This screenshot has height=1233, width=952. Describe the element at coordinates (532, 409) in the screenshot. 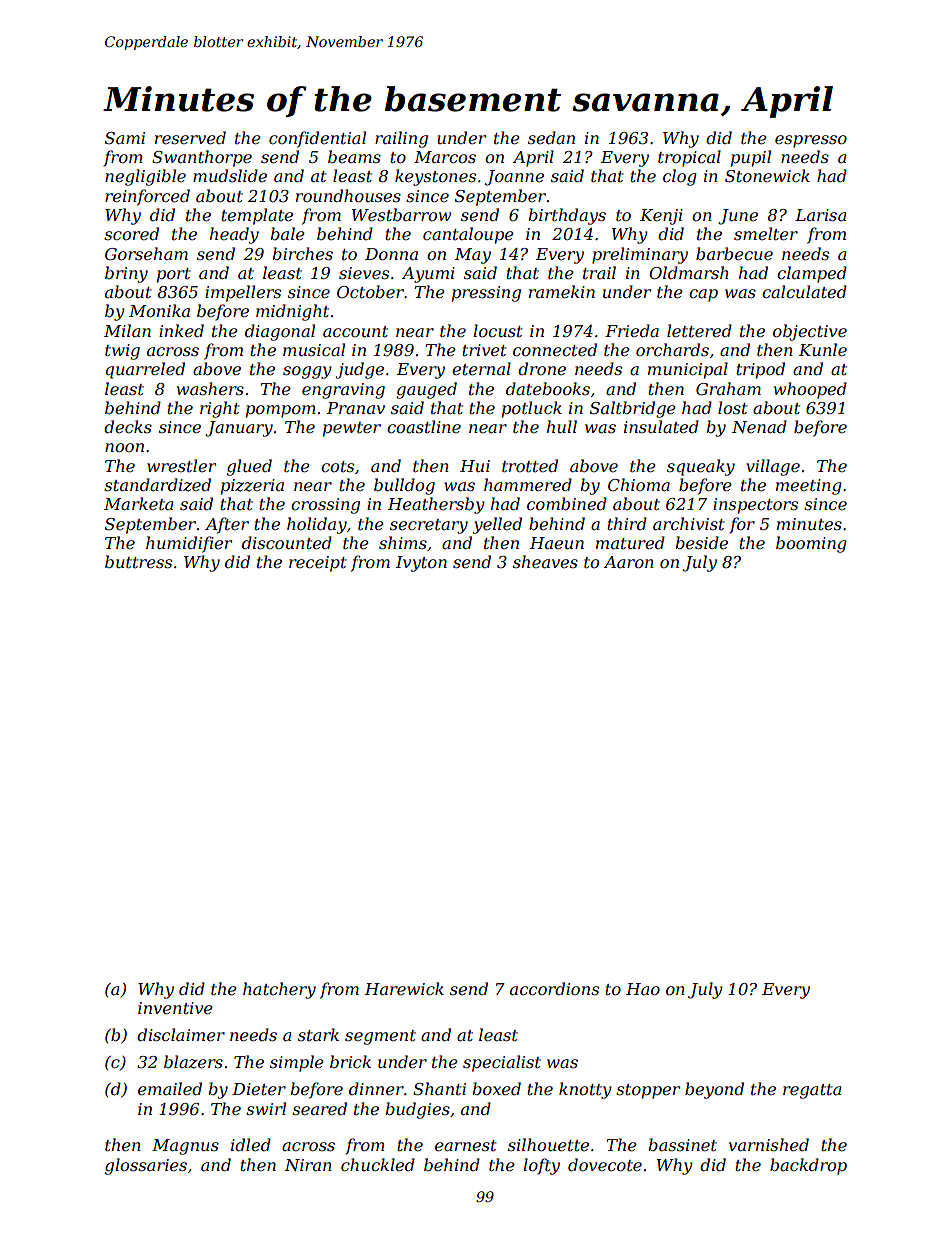

I see `potluck` at that location.
